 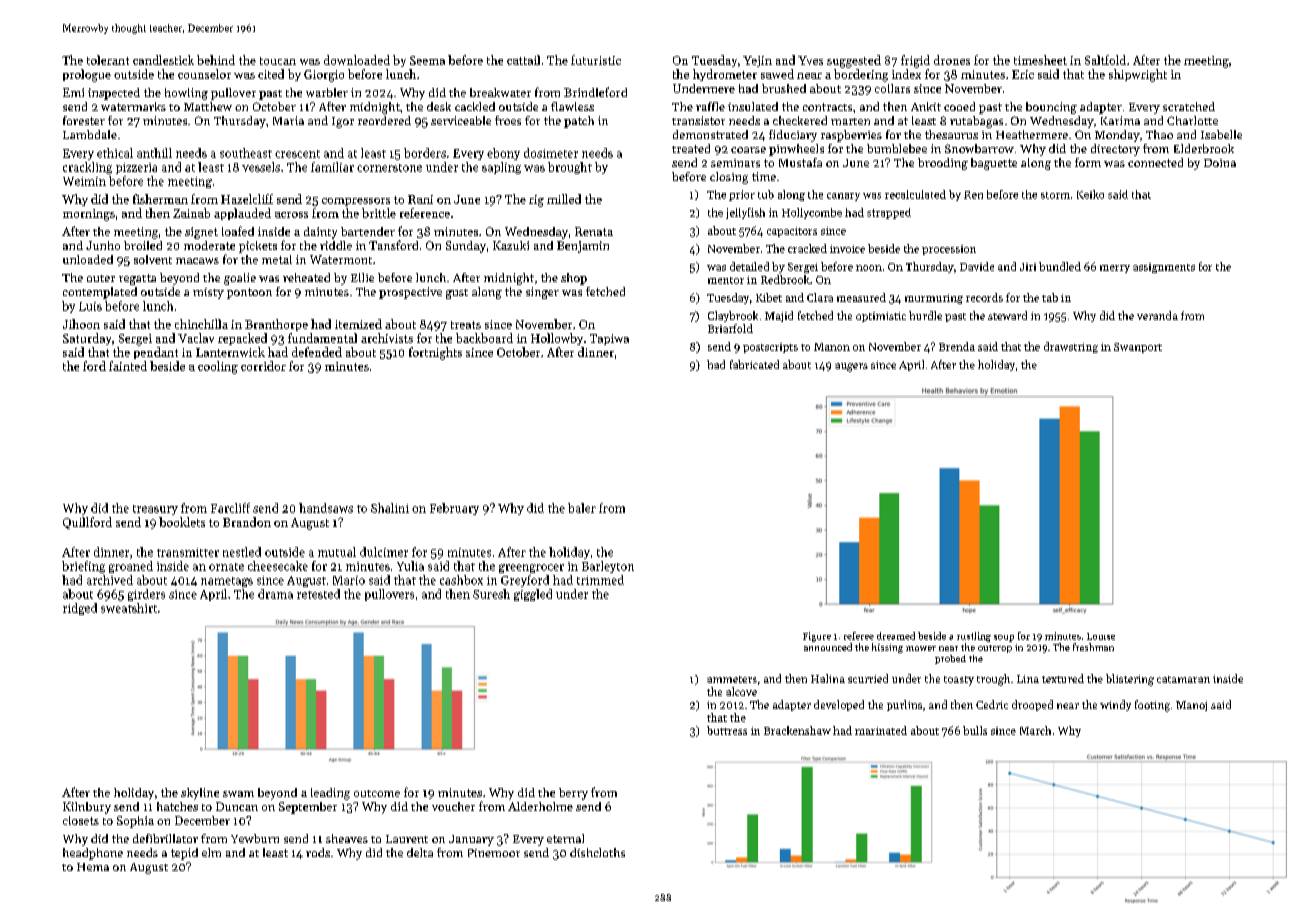 I want to click on suggested, so click(x=854, y=61).
